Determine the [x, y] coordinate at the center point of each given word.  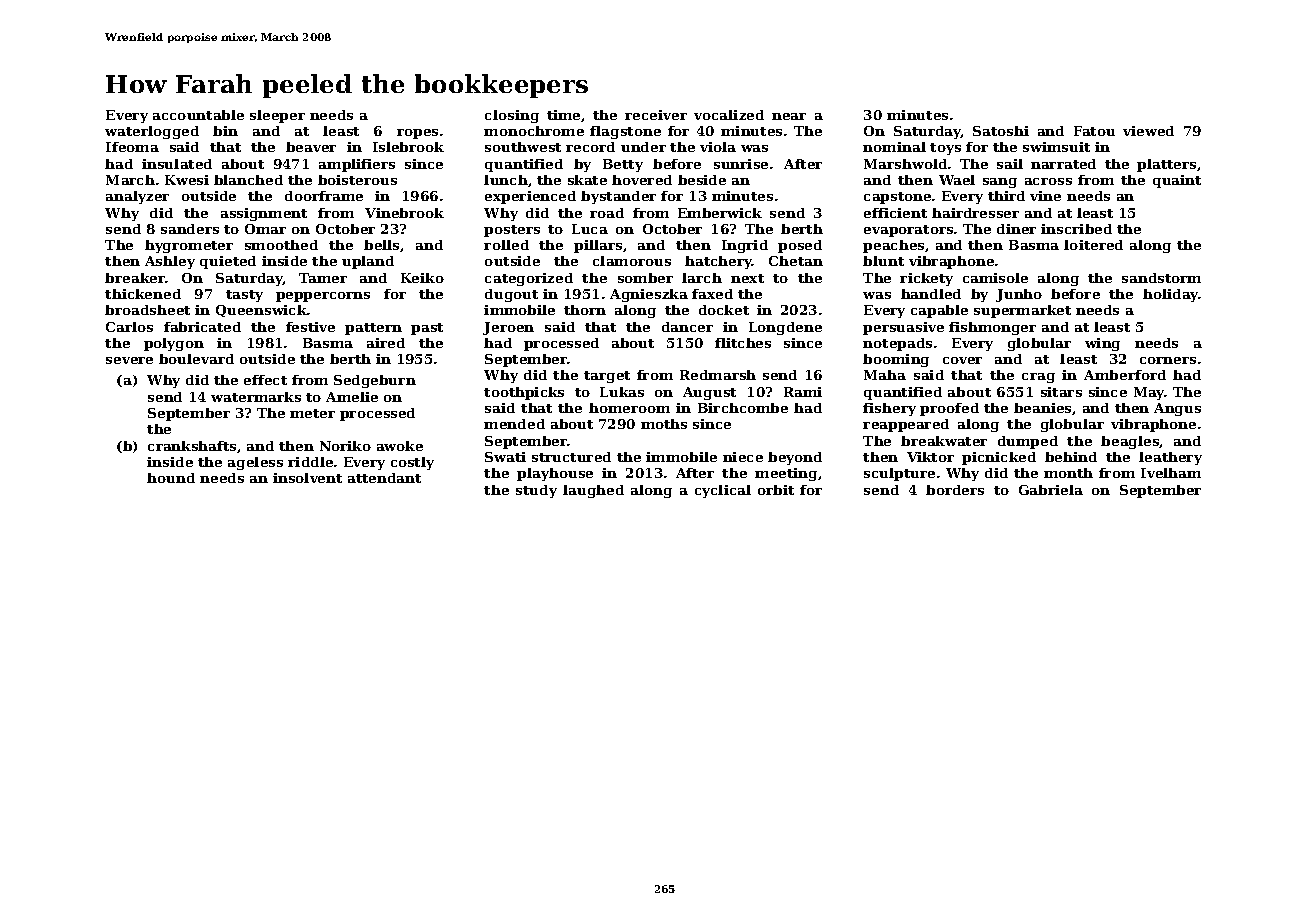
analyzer [137, 197]
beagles [1130, 442]
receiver [656, 115]
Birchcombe [743, 408]
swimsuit [1056, 147]
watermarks [256, 397]
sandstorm [1161, 278]
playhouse [555, 474]
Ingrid [745, 246]
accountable [198, 115]
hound [171, 478]
